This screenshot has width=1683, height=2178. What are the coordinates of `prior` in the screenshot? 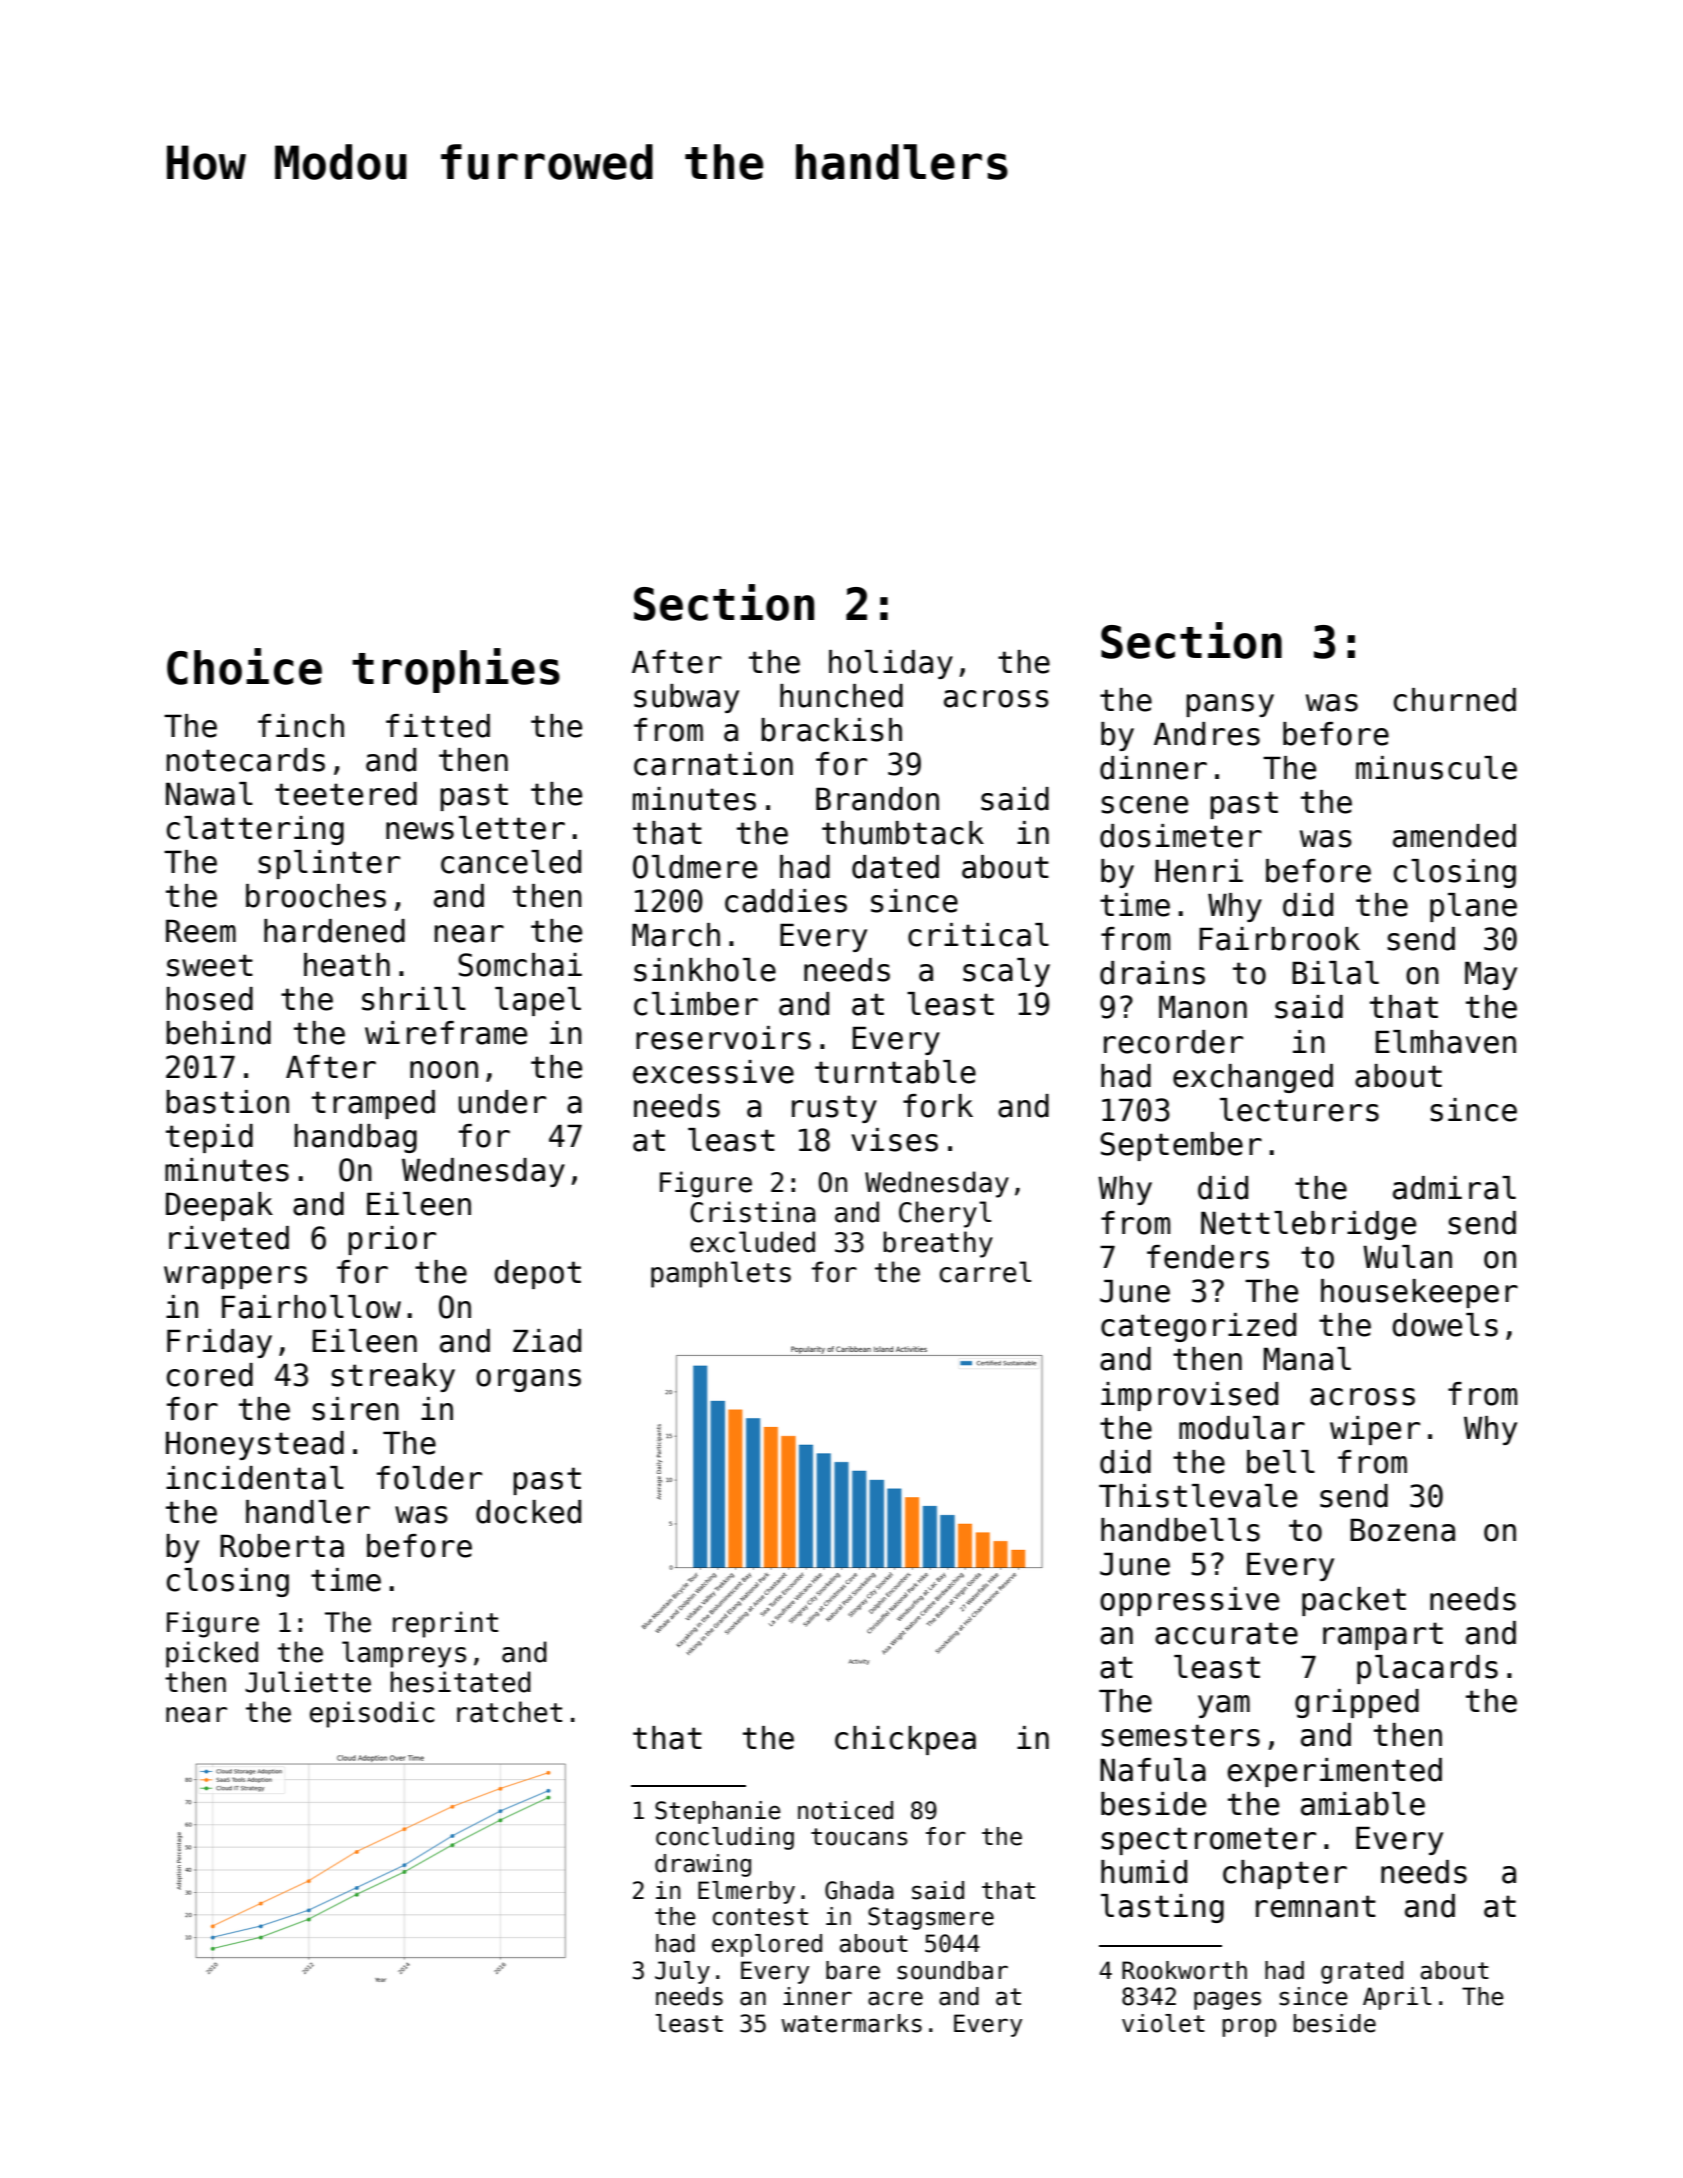 It's located at (392, 1240).
